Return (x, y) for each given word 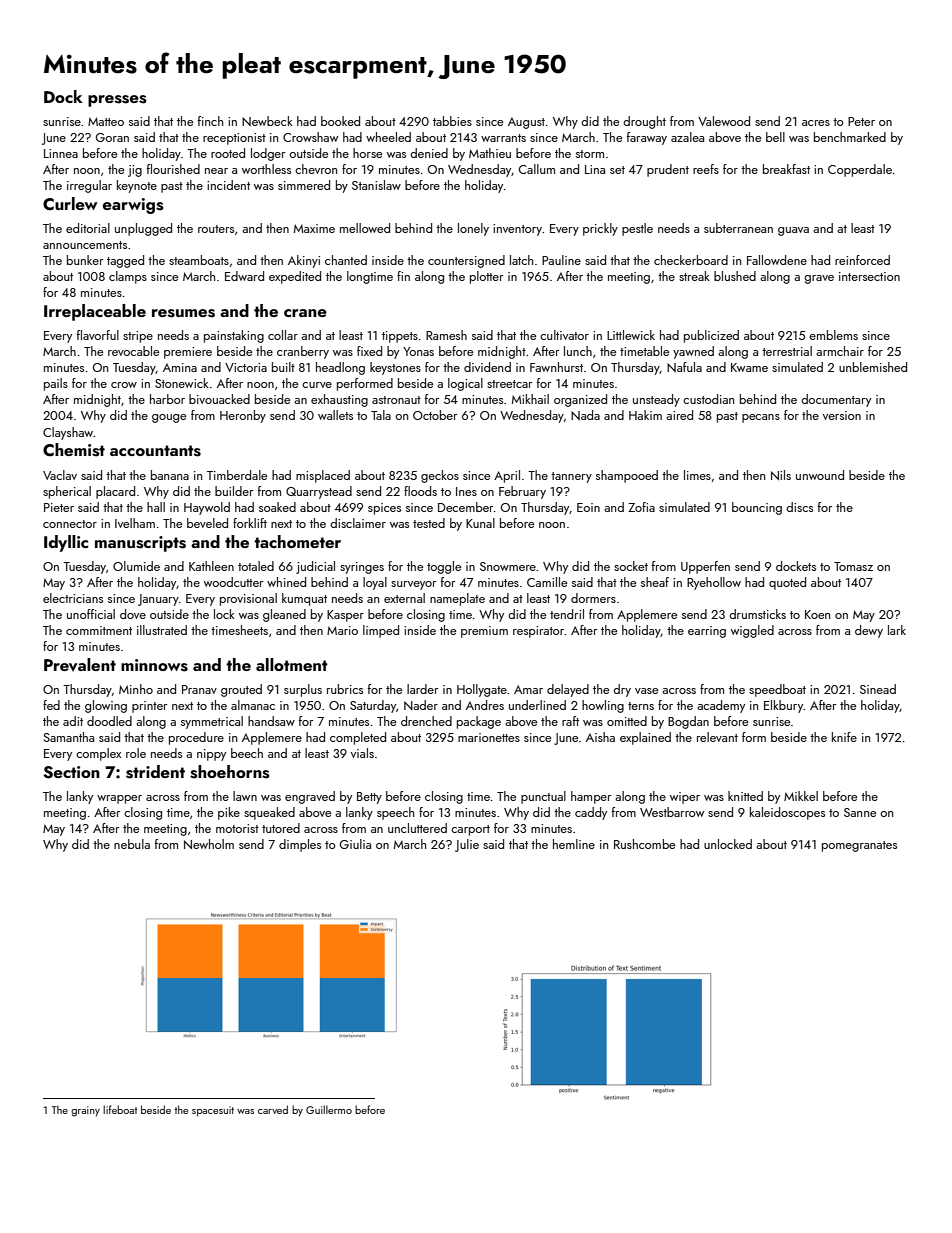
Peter (861, 121)
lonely (473, 229)
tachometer (297, 541)
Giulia (355, 844)
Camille (547, 582)
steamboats (199, 260)
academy (721, 706)
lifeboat (120, 1109)
